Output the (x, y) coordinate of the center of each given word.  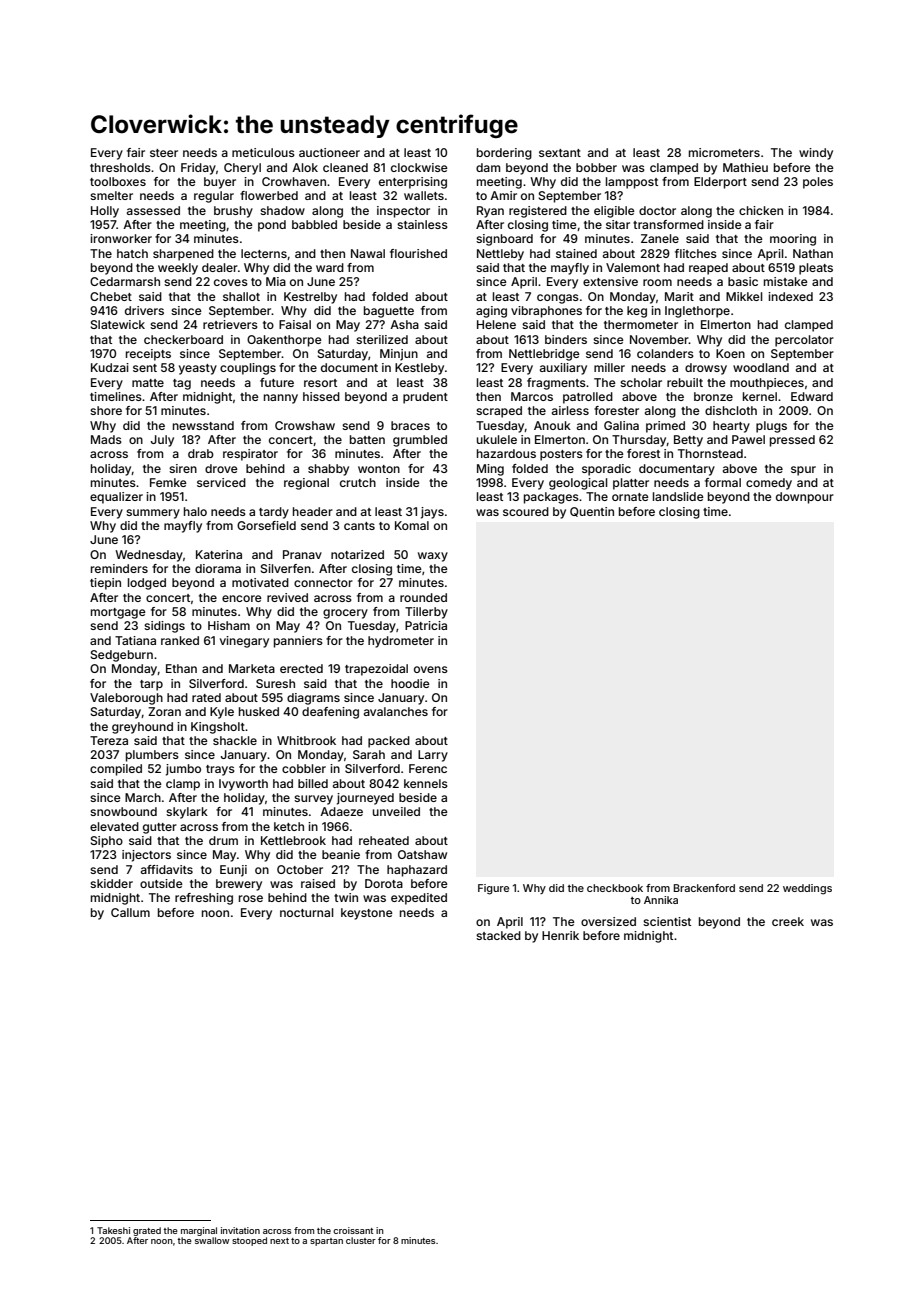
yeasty (198, 369)
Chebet (111, 296)
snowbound (123, 811)
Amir (503, 195)
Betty (688, 441)
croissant (353, 1230)
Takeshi (113, 1230)
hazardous (506, 453)
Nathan (813, 253)
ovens (431, 669)
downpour (805, 498)
